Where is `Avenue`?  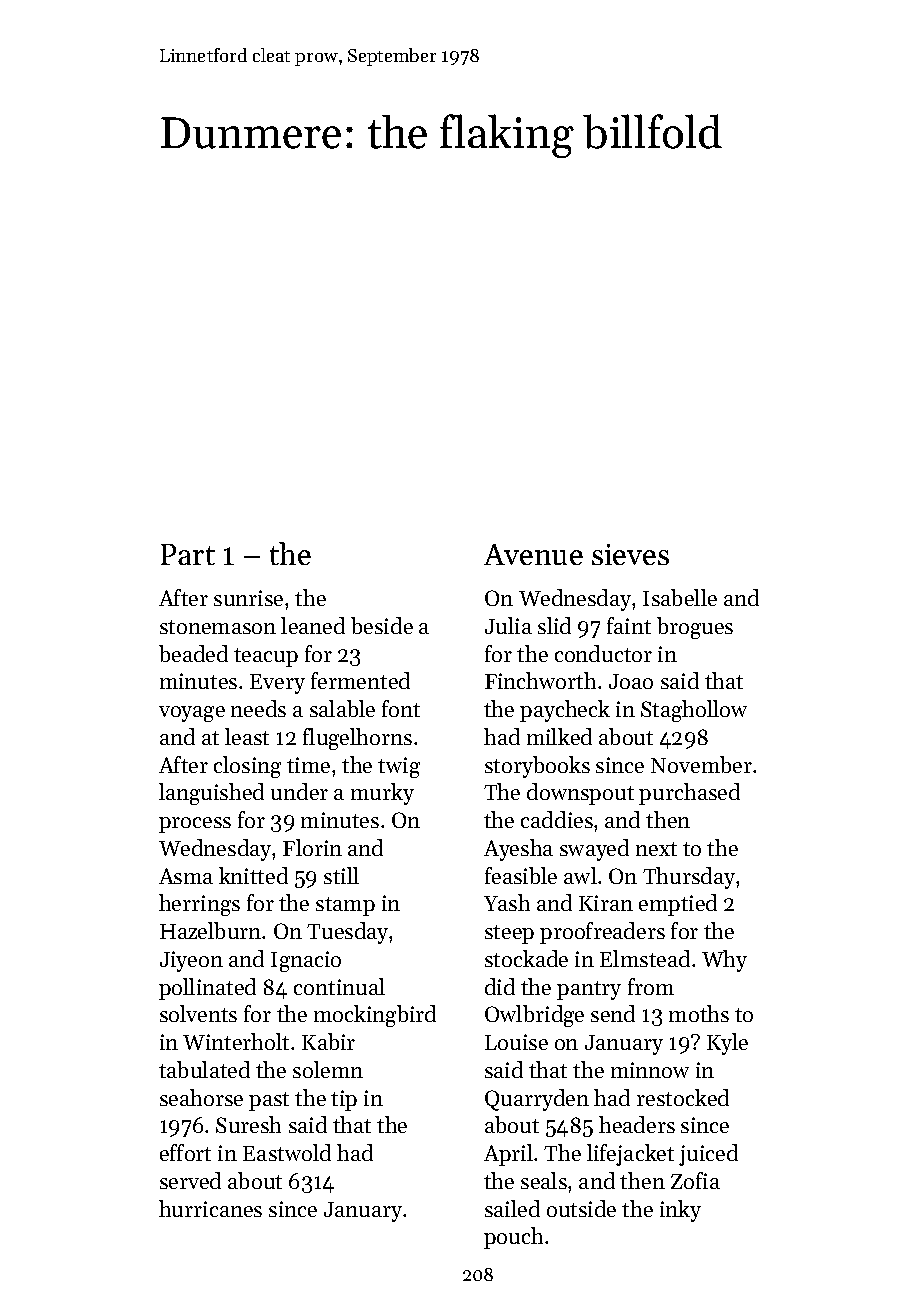
Avenue is located at coordinates (533, 554).
